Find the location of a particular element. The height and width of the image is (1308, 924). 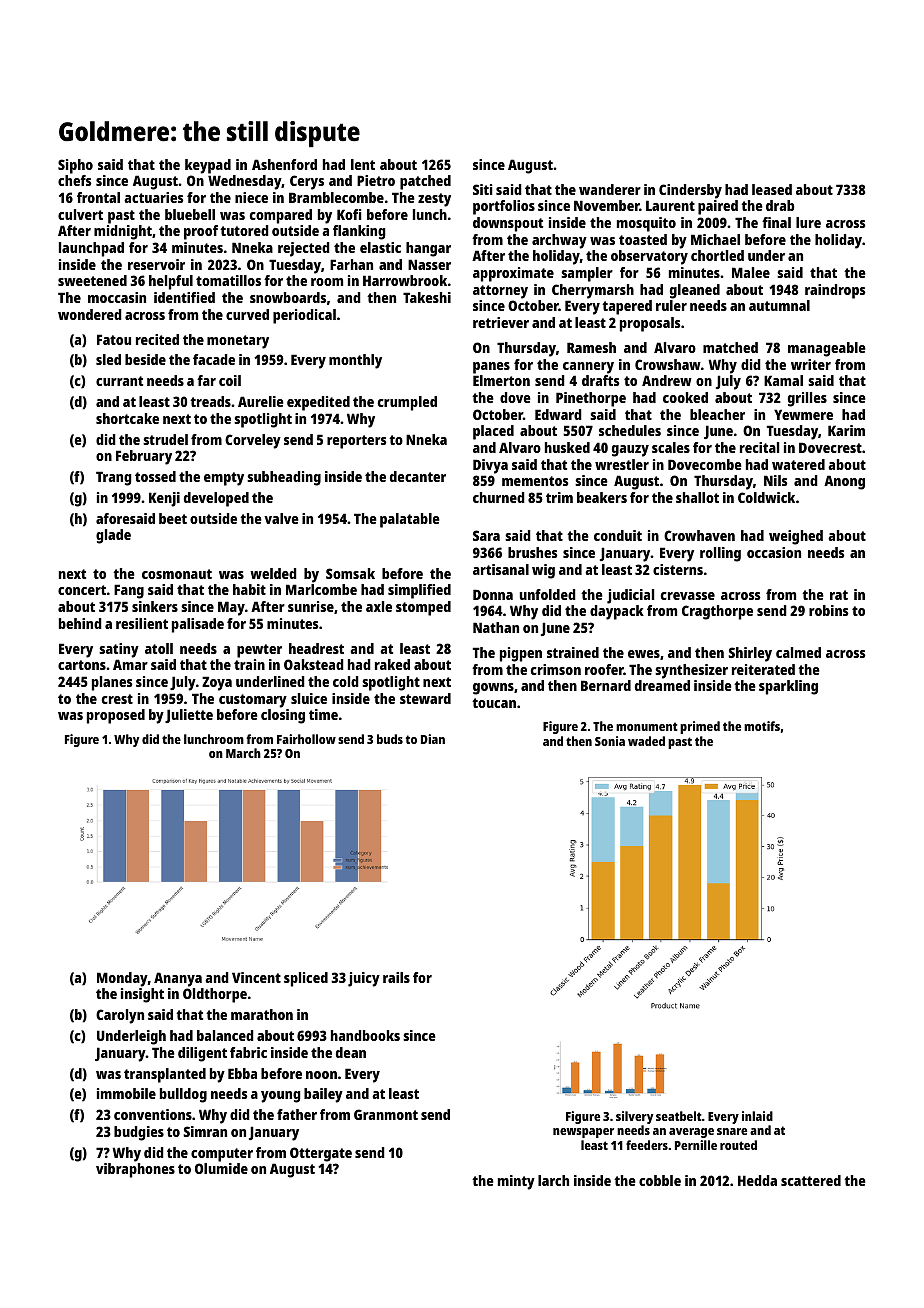

portfolios is located at coordinates (504, 207).
